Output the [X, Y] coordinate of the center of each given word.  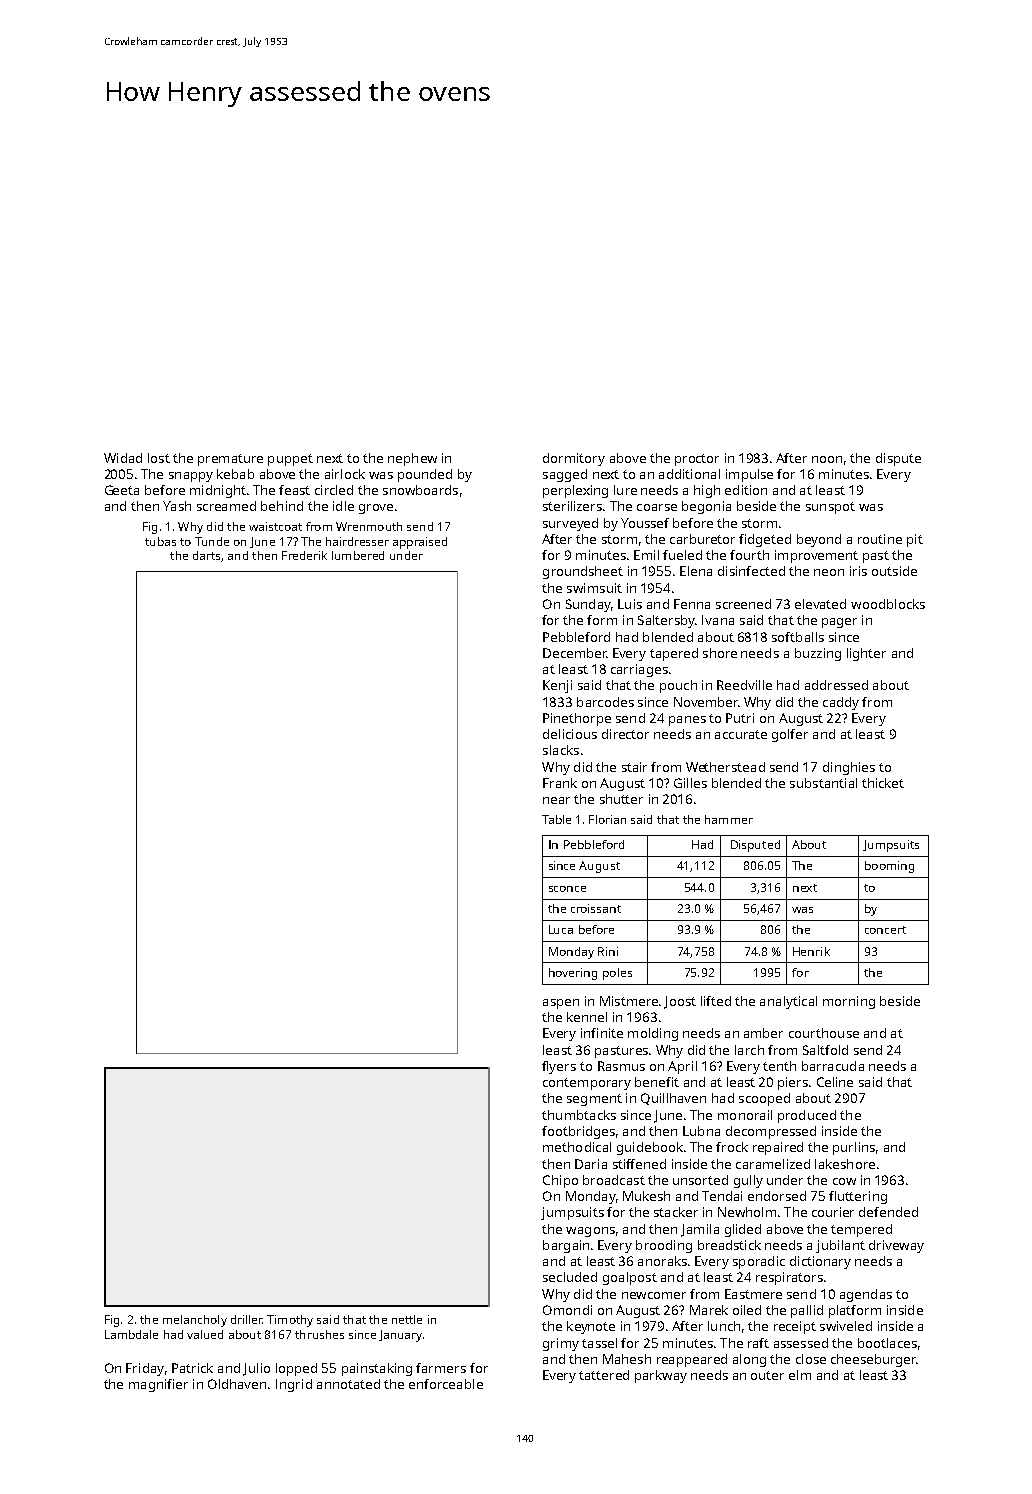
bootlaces [887, 1343]
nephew [412, 459]
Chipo [560, 1181]
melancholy [195, 1321]
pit [915, 540]
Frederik [304, 555]
